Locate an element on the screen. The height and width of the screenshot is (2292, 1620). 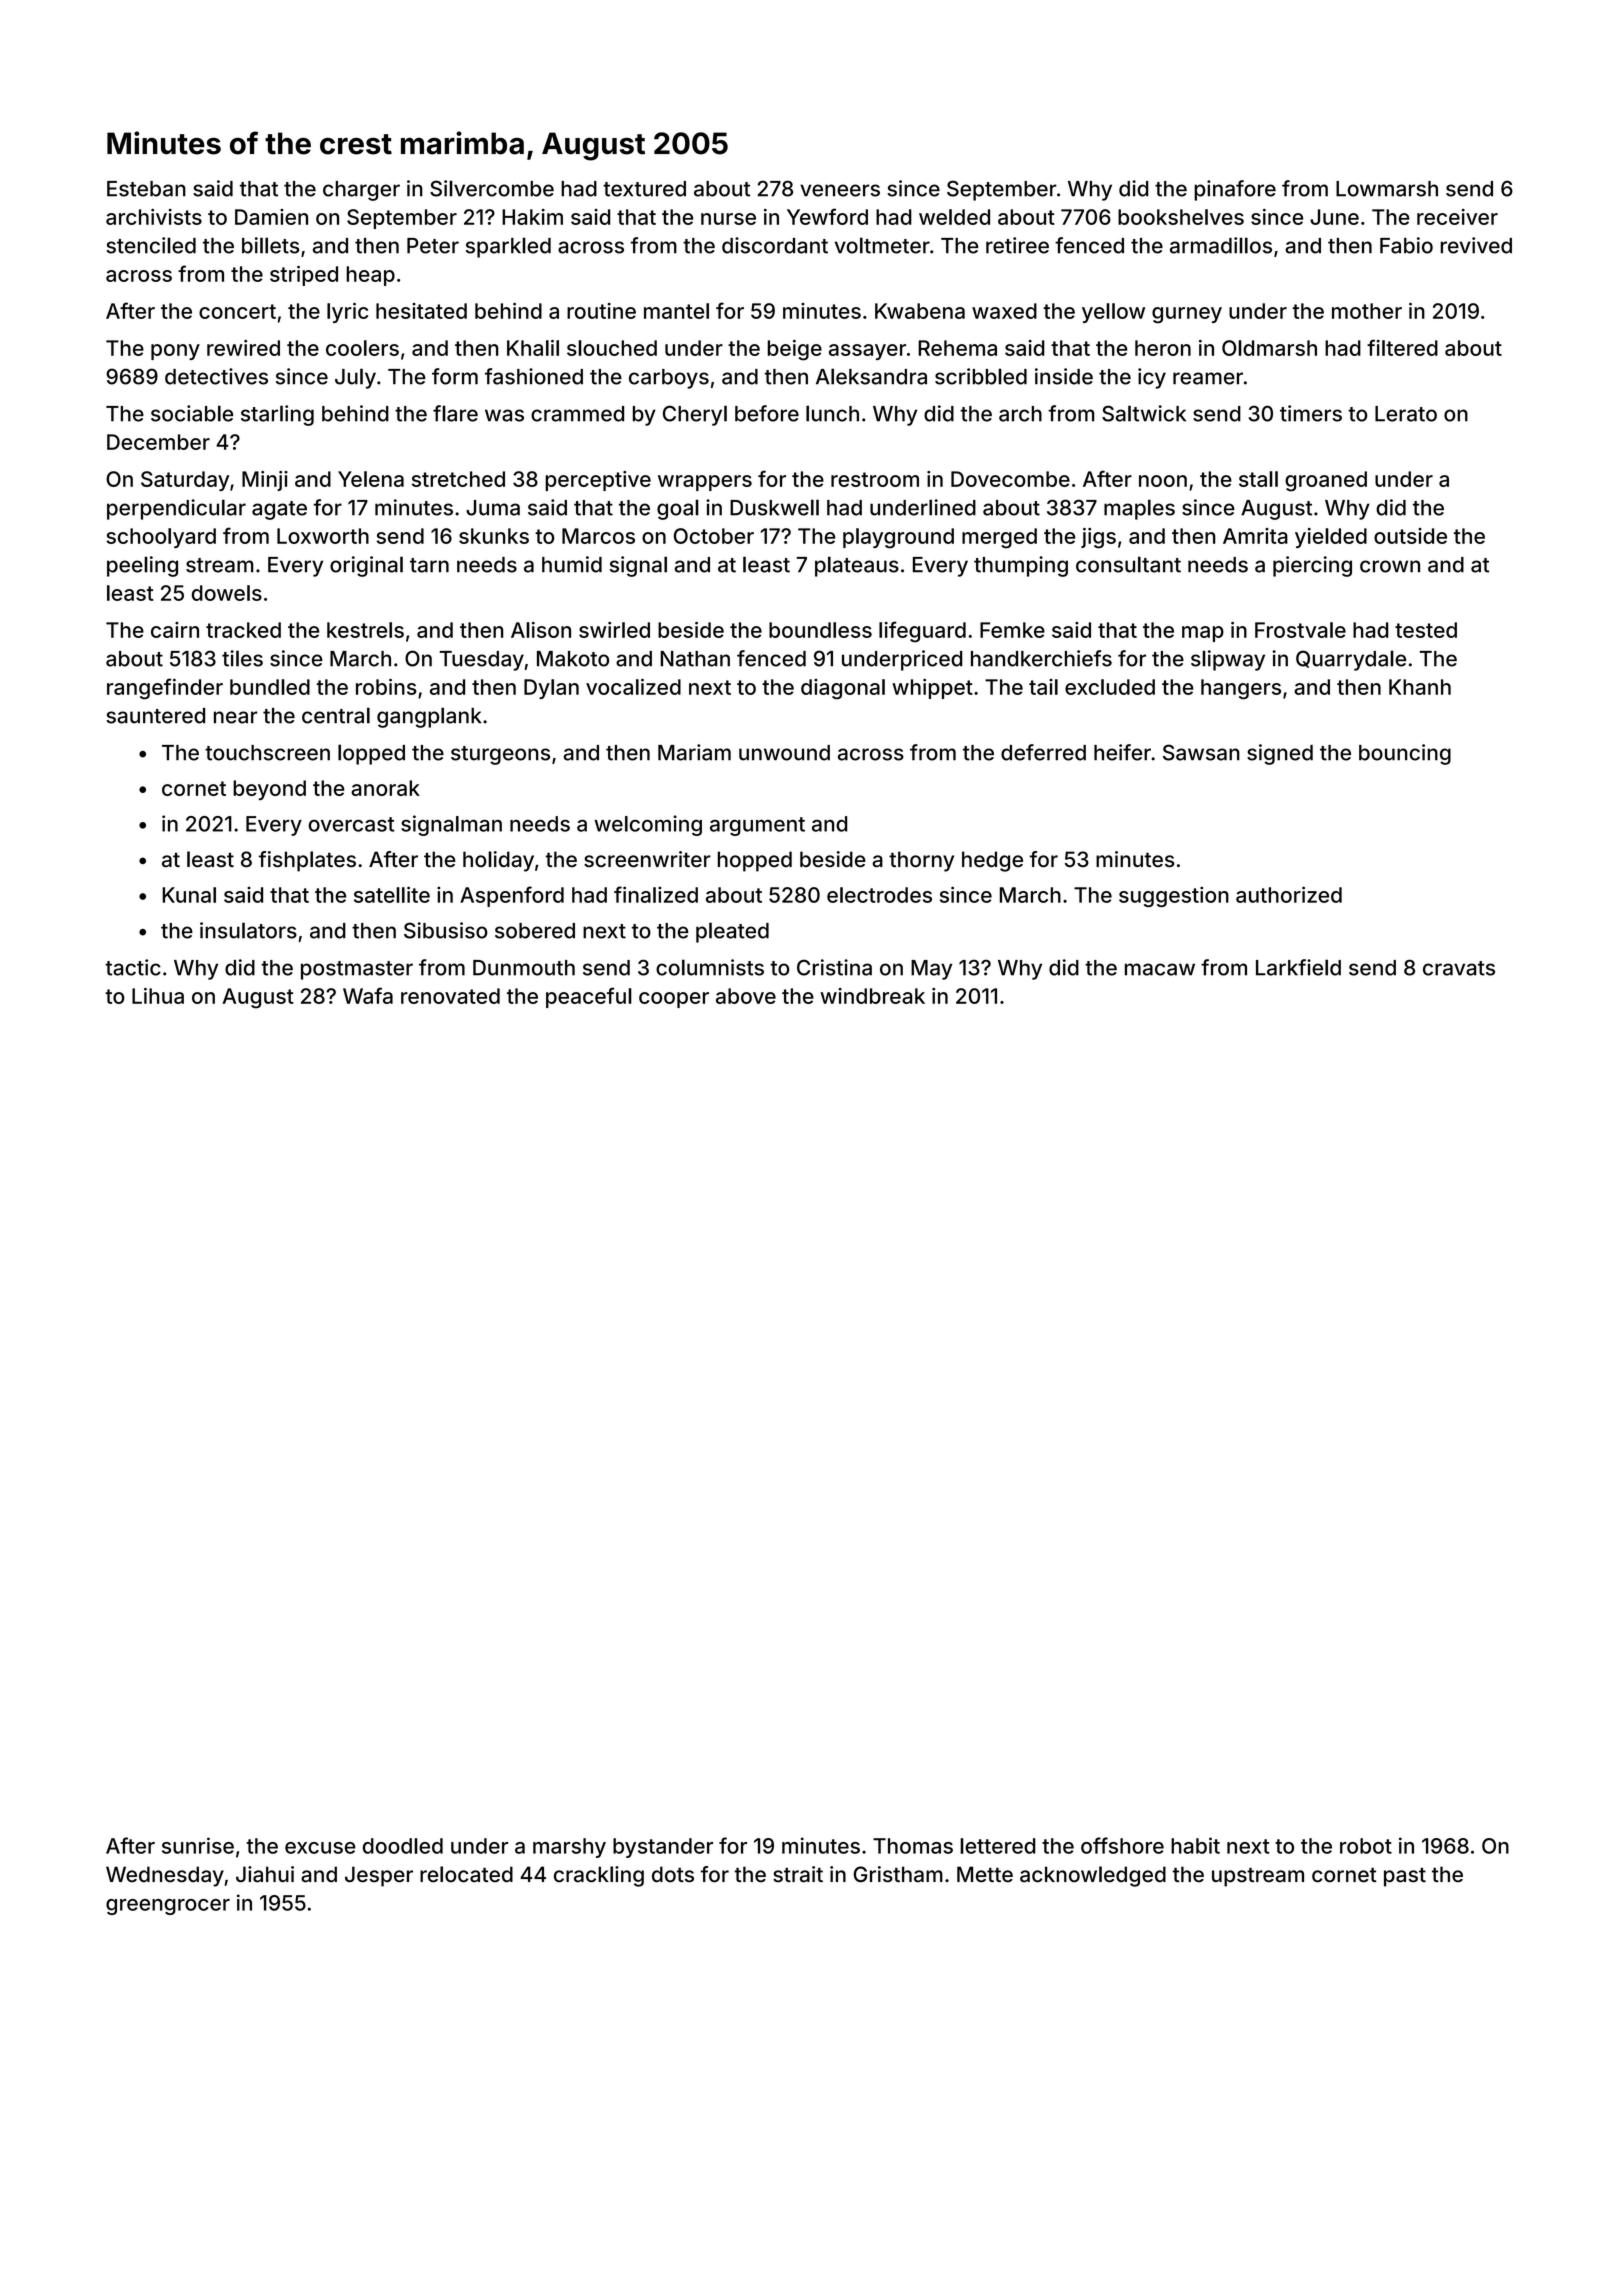
revived is located at coordinates (1476, 245).
